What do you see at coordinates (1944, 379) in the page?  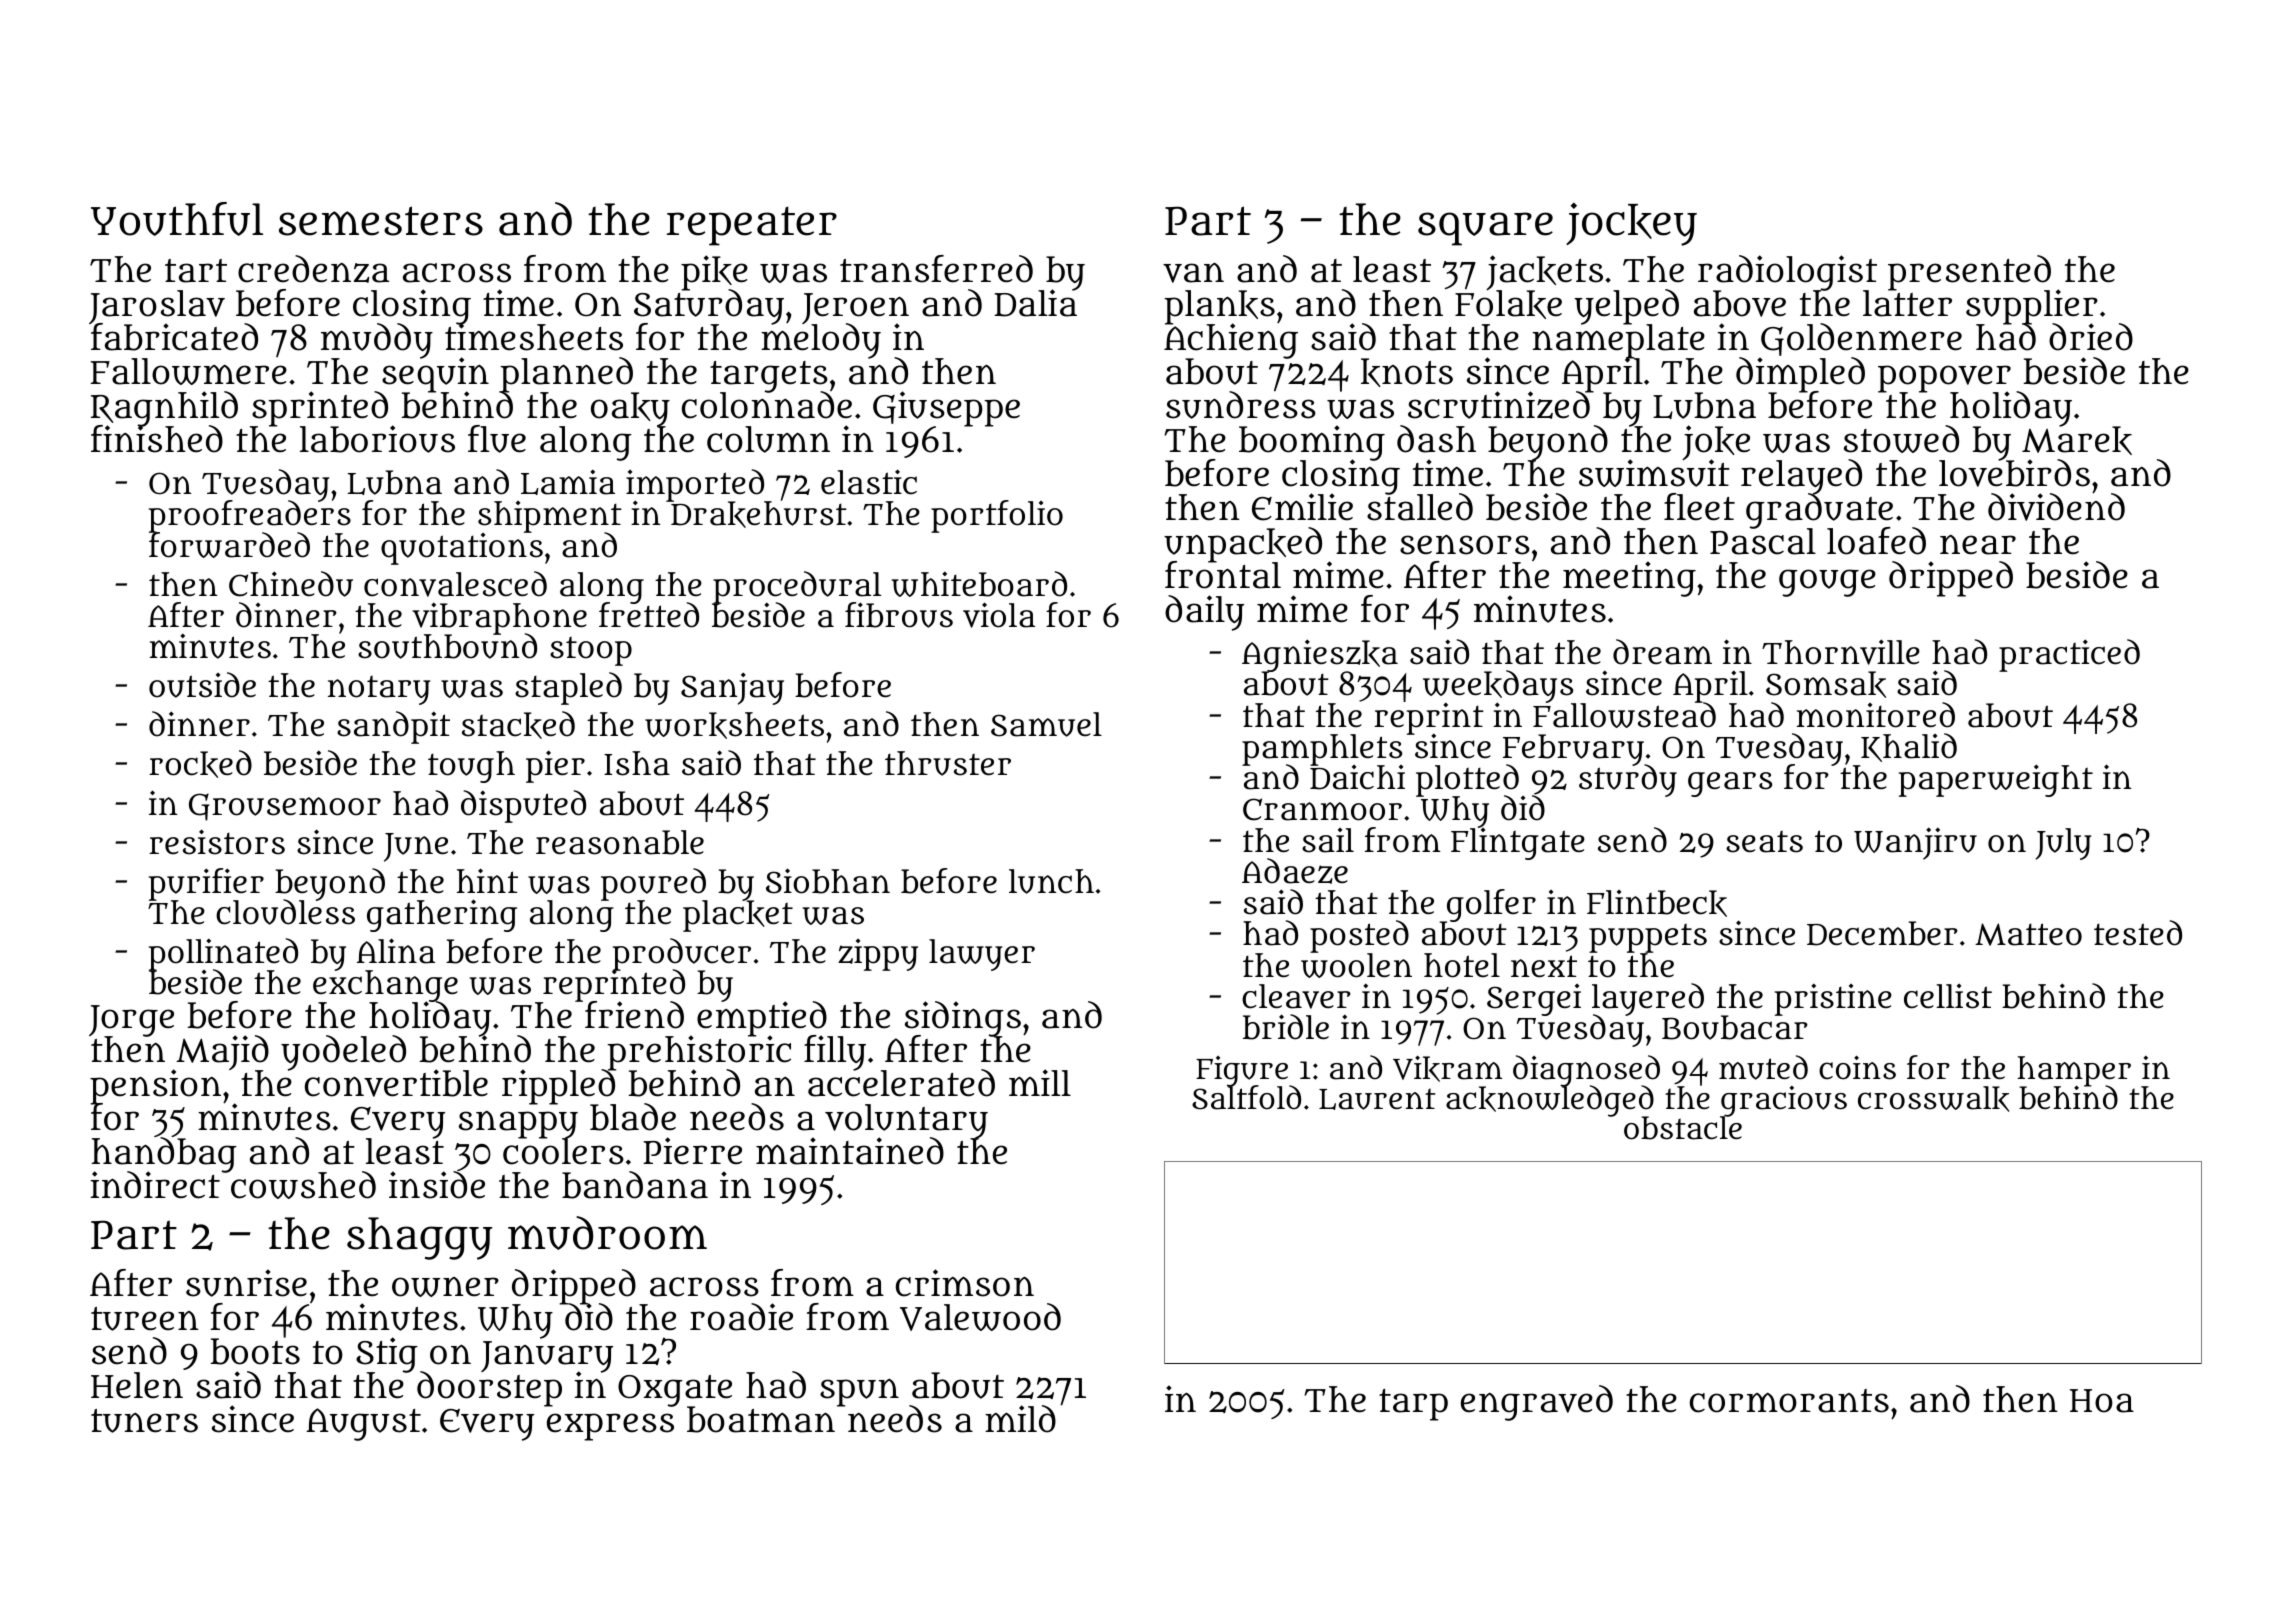 I see `popover` at bounding box center [1944, 379].
